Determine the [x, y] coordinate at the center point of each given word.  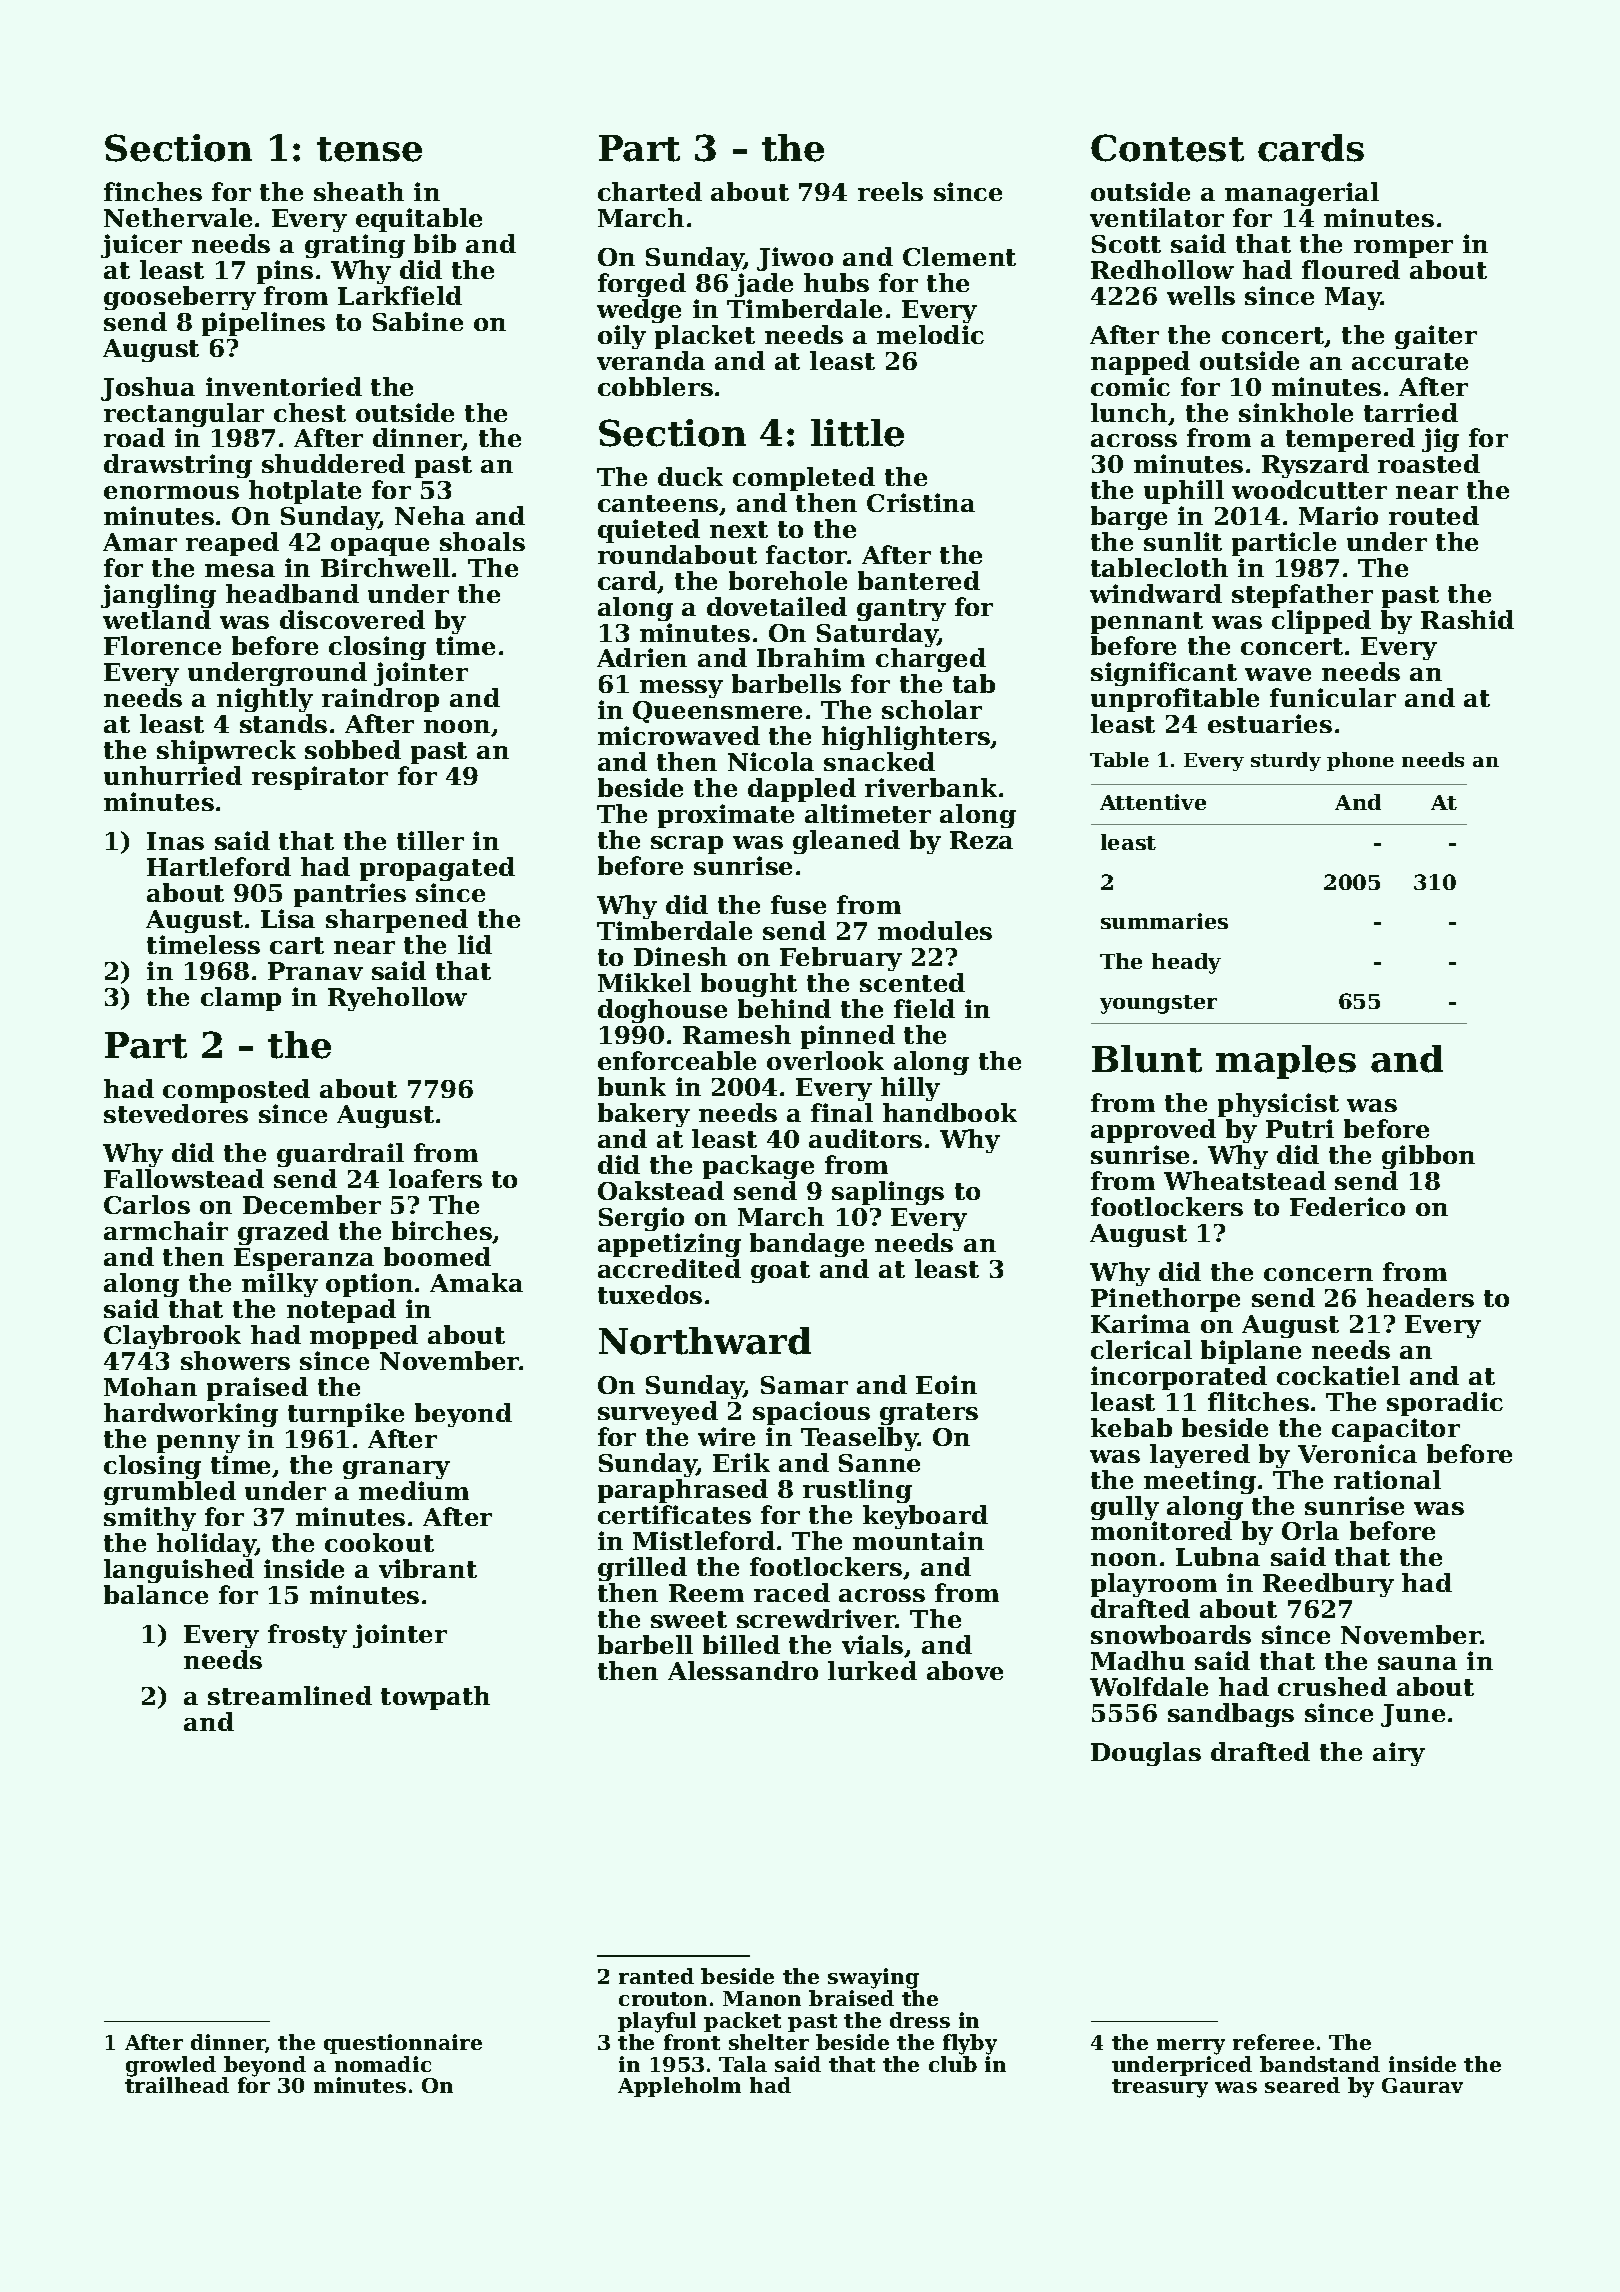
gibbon [1428, 1157]
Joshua [148, 389]
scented [912, 982]
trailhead [177, 2085]
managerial [1302, 194]
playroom [1154, 1585]
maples [1286, 1062]
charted [650, 191]
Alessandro [743, 1670]
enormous [171, 492]
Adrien [642, 657]
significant [1164, 674]
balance [156, 1594]
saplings [888, 1193]
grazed [283, 1233]
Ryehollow [397, 999]
